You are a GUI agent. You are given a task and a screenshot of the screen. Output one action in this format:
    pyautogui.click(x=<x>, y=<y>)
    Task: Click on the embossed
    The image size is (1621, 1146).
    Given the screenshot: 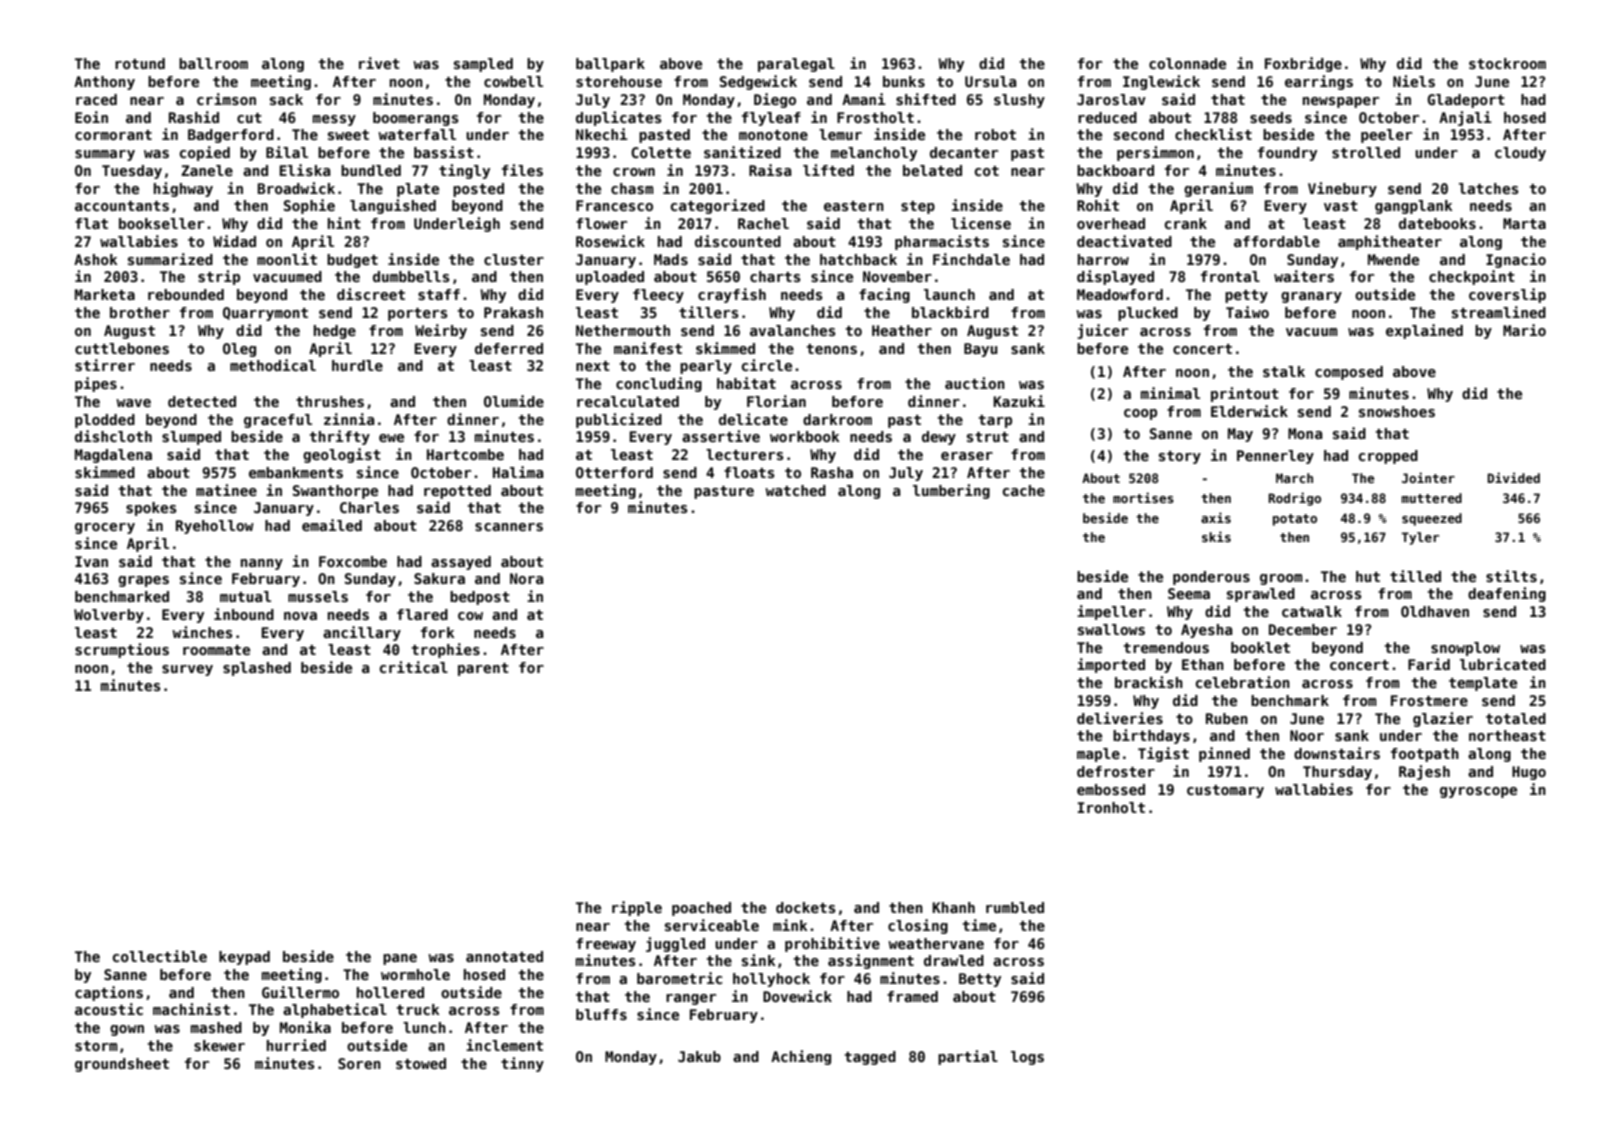 What is the action you would take?
    pyautogui.click(x=1111, y=789)
